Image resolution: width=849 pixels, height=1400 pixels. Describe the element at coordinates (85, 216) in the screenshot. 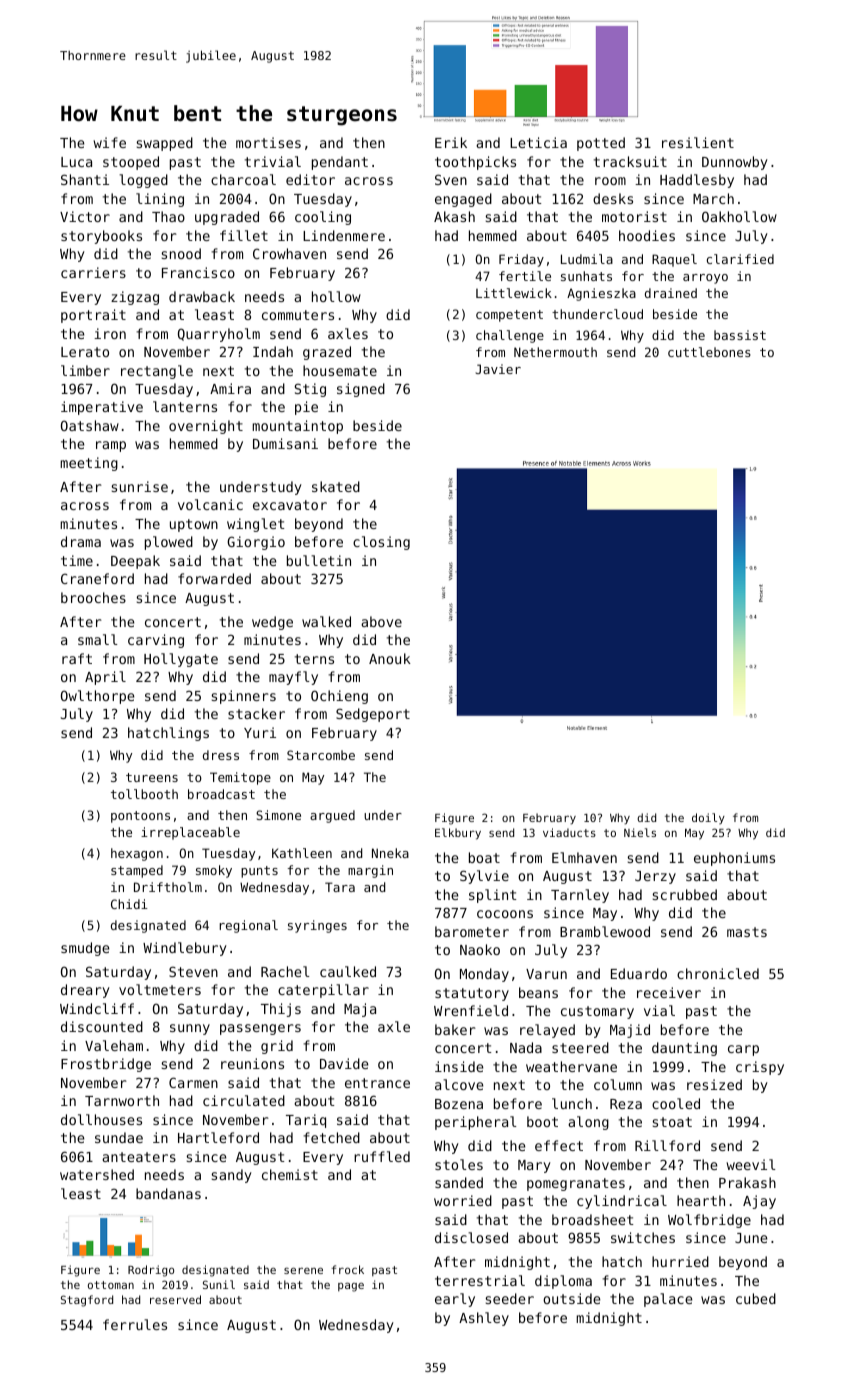

I see `Victor` at that location.
